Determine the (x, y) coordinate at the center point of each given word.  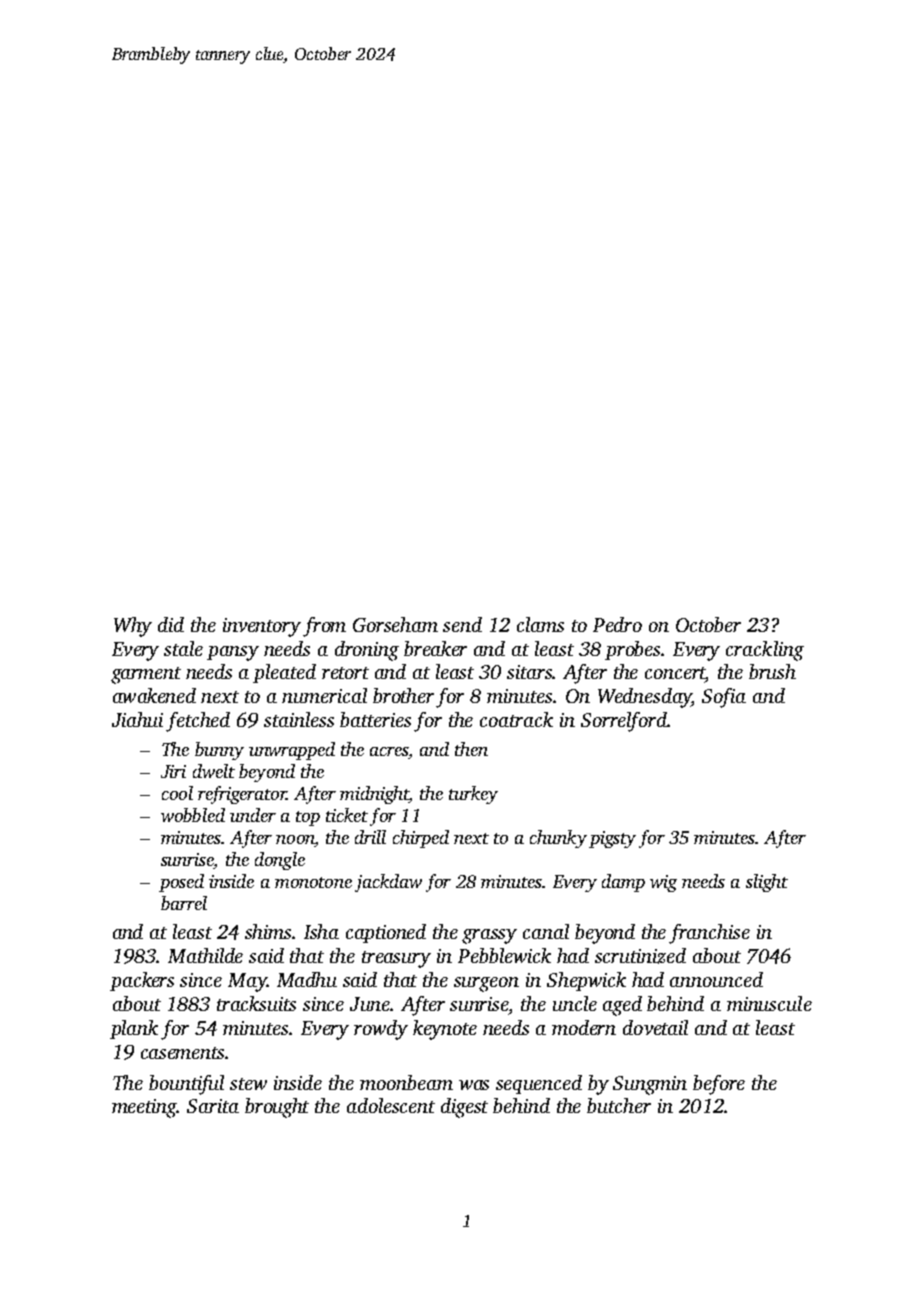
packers (142, 981)
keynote (445, 1030)
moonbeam (406, 1082)
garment (146, 675)
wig (663, 883)
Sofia (724, 698)
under (253, 815)
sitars (530, 672)
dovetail (655, 1027)
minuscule (769, 1003)
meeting (144, 1108)
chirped (421, 839)
